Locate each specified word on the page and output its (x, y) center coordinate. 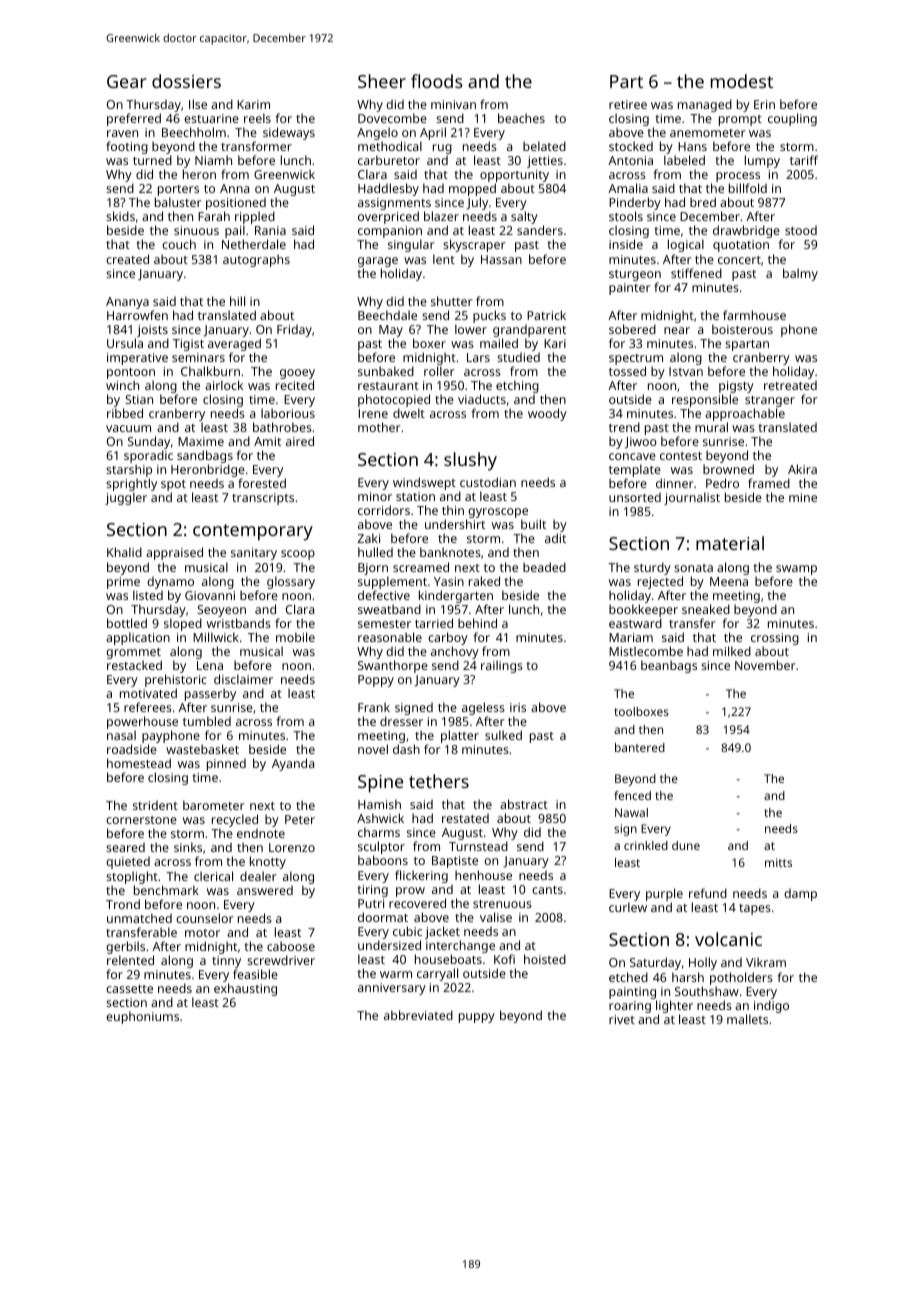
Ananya (127, 303)
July (477, 204)
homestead (139, 763)
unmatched (139, 918)
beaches (521, 118)
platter (460, 736)
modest (742, 81)
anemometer (708, 133)
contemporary (253, 532)
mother (379, 427)
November (765, 665)
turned (152, 160)
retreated (790, 385)
